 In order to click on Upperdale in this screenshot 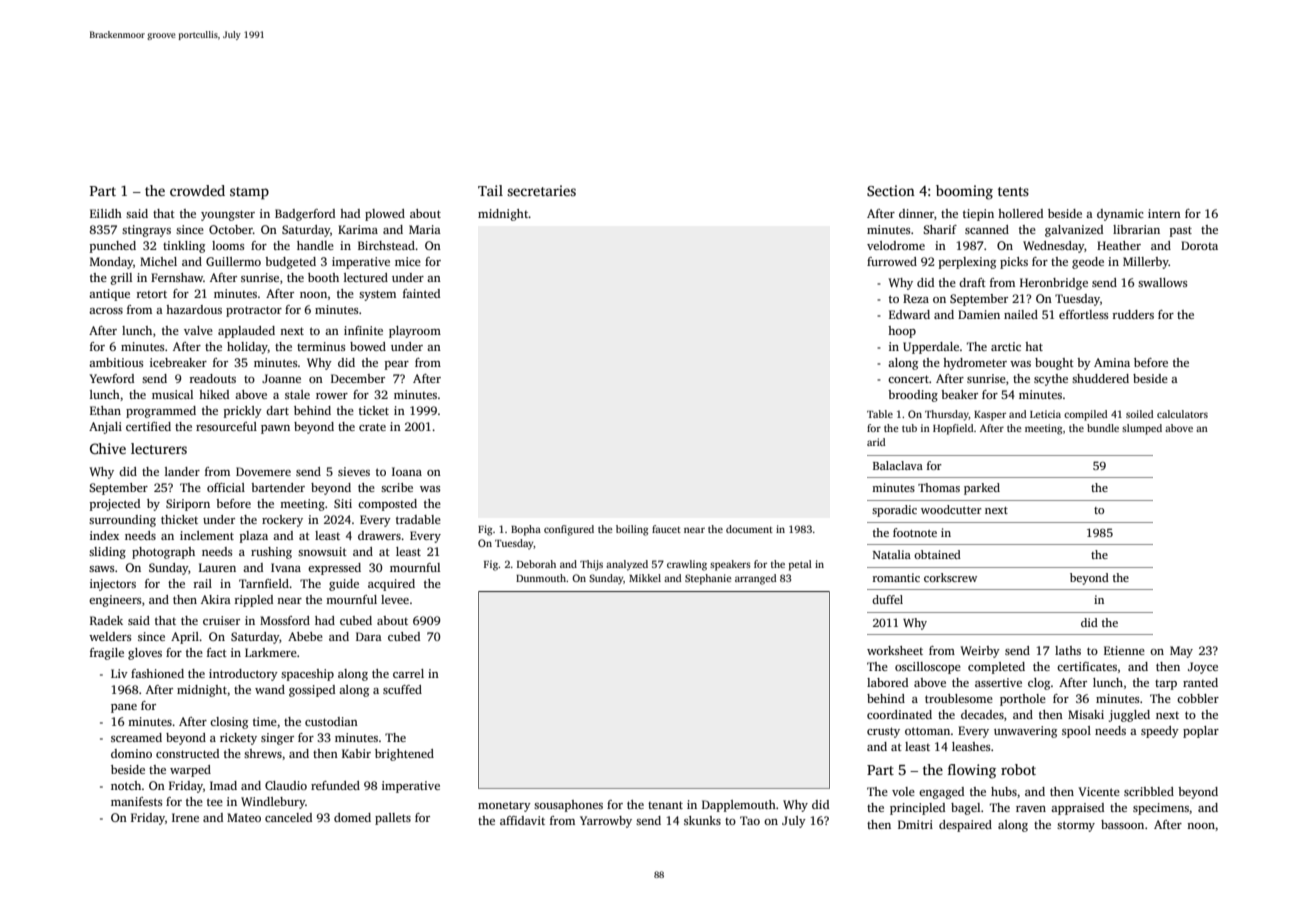, I will do `click(931, 348)`.
